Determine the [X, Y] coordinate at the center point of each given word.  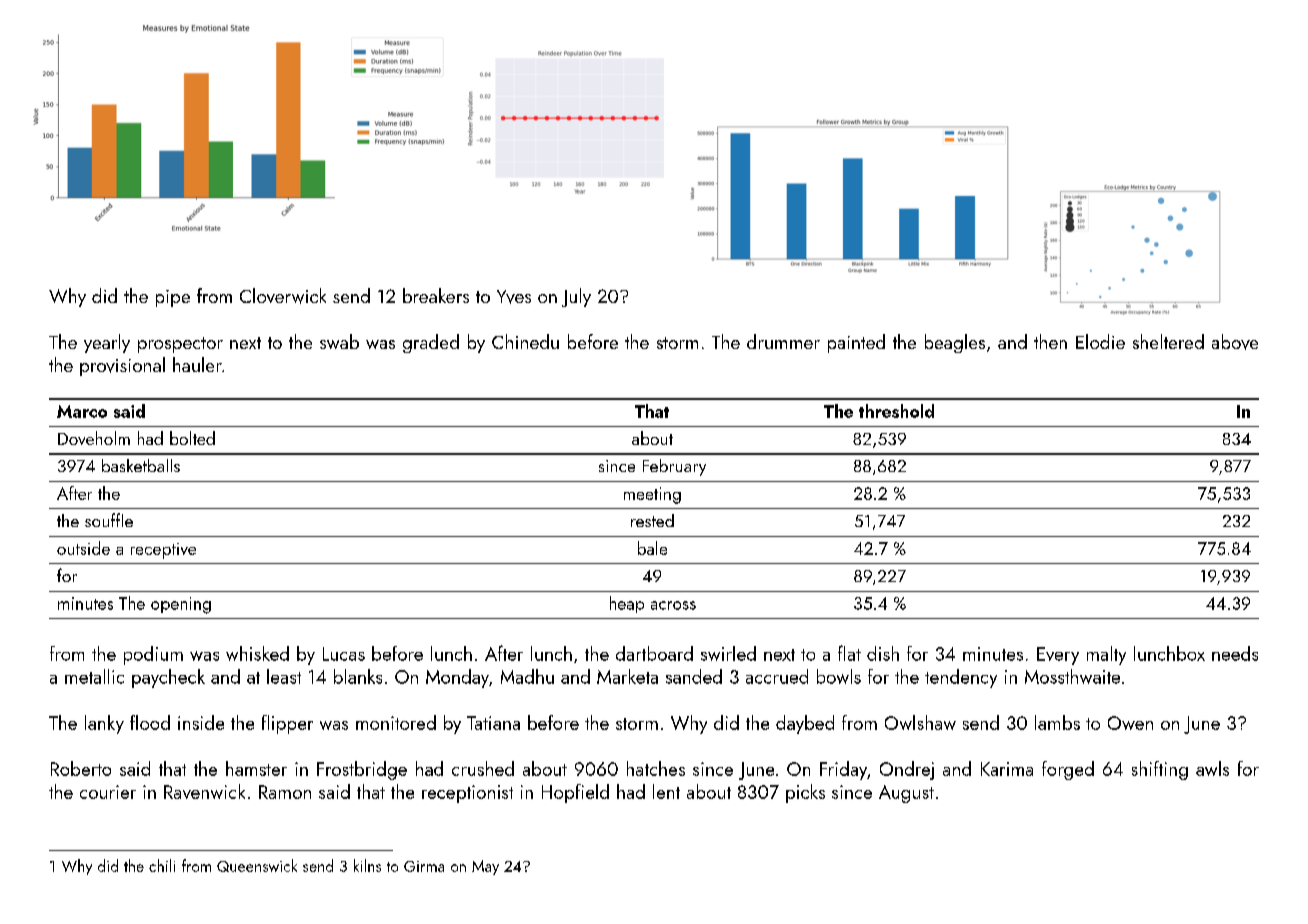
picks [805, 793]
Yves [514, 297]
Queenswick [257, 865]
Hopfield [575, 793]
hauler [197, 364]
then [1050, 341]
